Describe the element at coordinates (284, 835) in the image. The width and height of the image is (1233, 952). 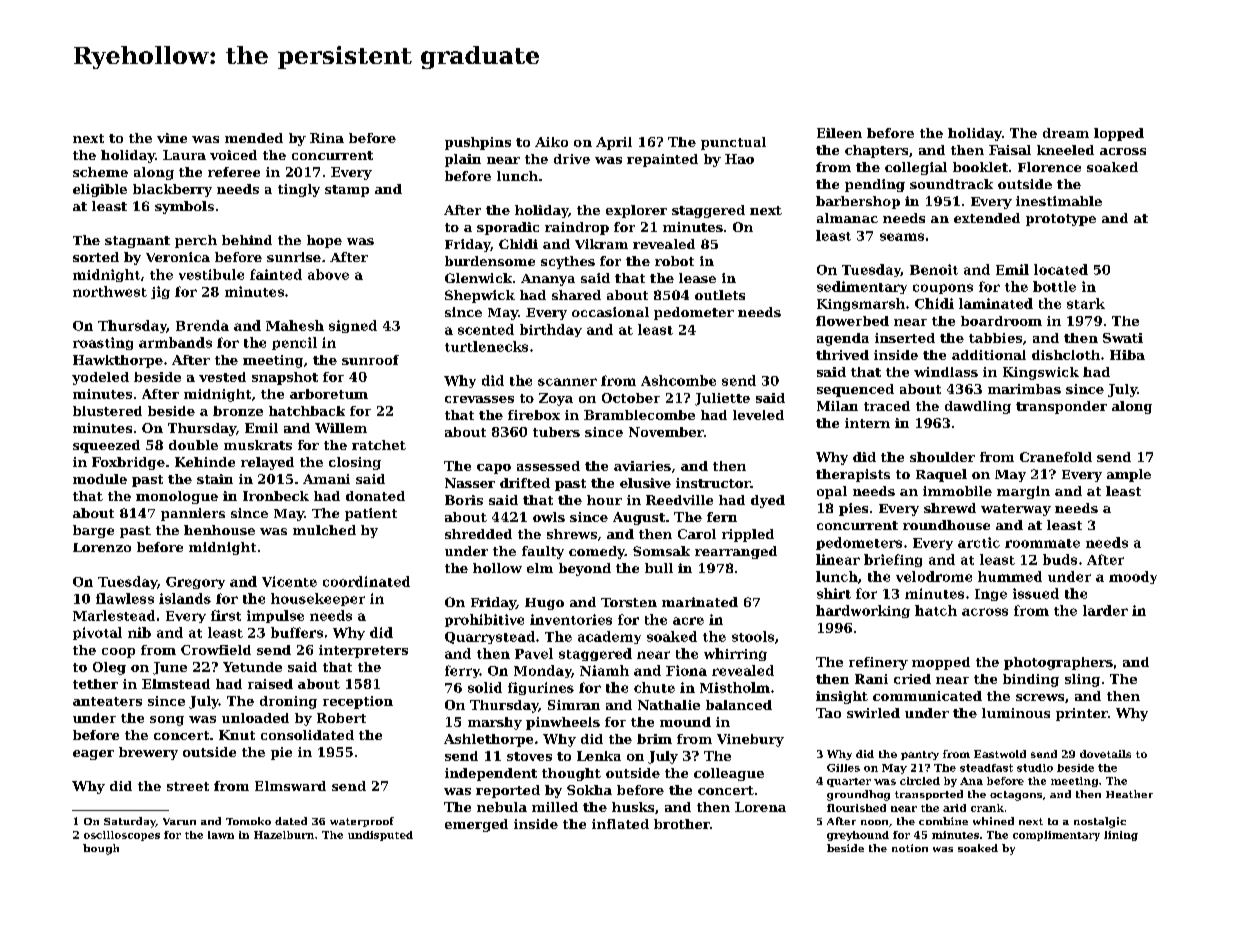
I see `Hazelburn` at that location.
